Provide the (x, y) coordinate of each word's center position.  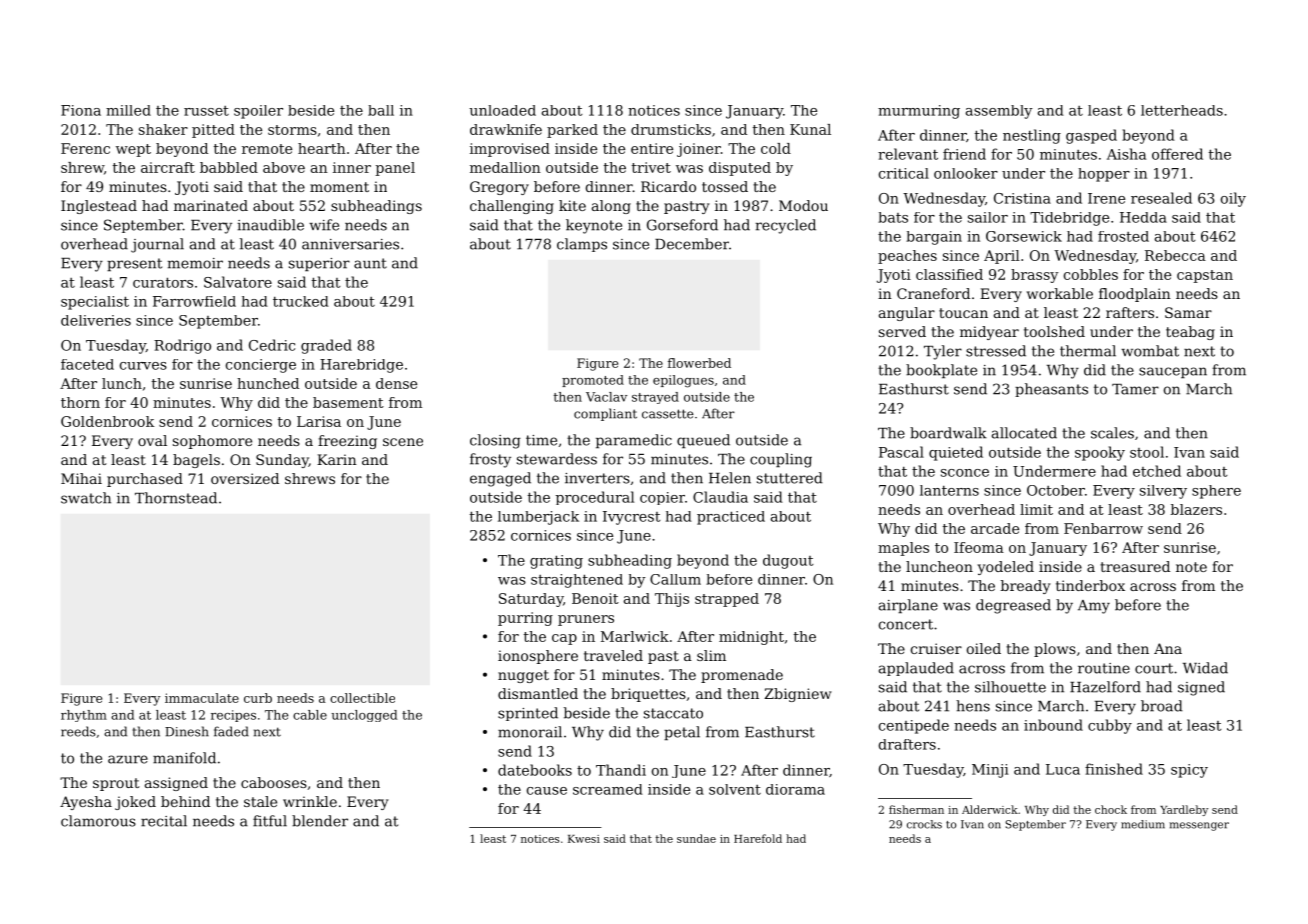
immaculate (202, 698)
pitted (213, 131)
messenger (1199, 826)
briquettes (648, 695)
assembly (999, 112)
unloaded (502, 110)
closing (495, 441)
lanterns (949, 490)
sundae (696, 838)
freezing (347, 442)
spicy (1189, 771)
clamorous (98, 821)
